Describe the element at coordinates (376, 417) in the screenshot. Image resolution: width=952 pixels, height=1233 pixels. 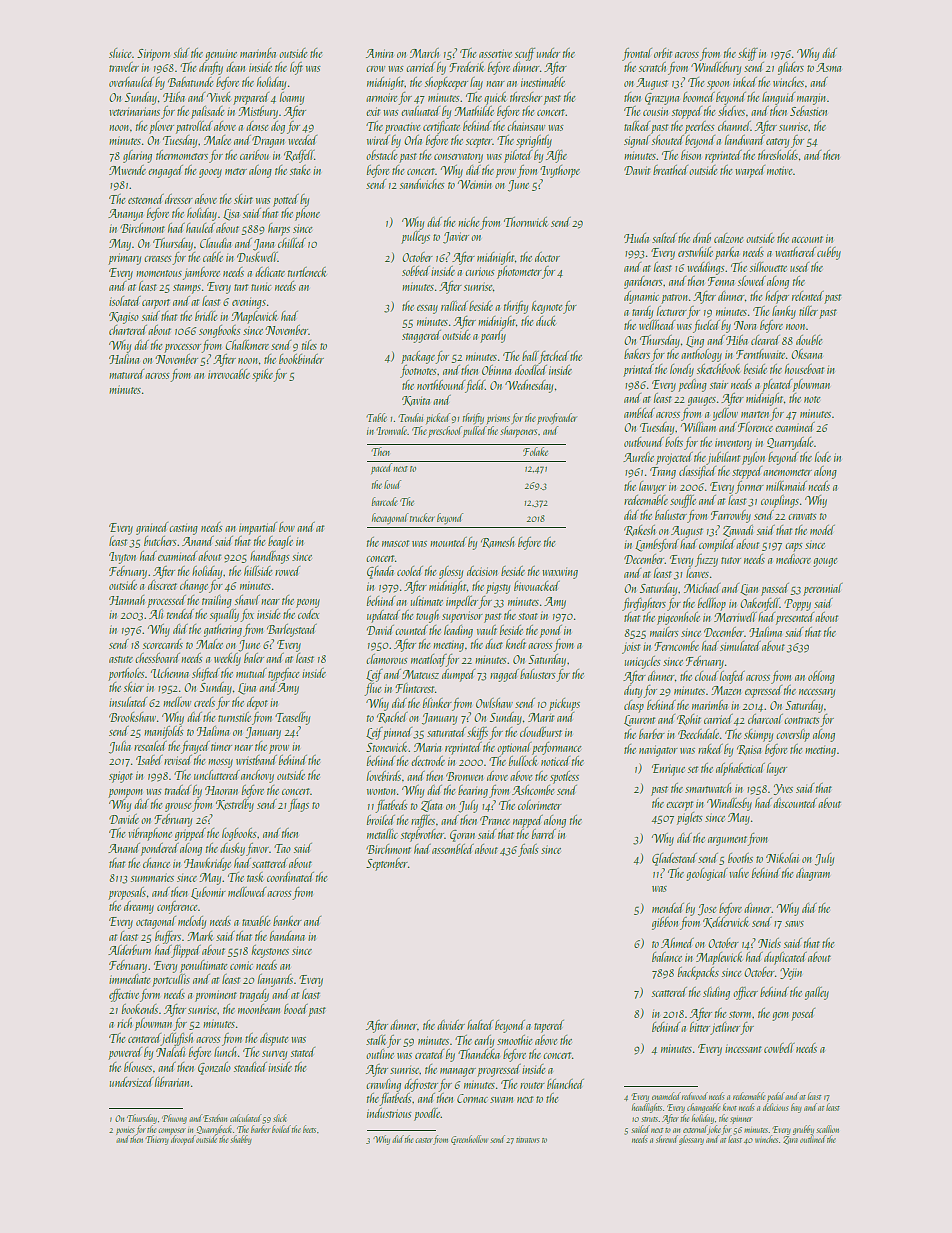
I see `Table` at that location.
